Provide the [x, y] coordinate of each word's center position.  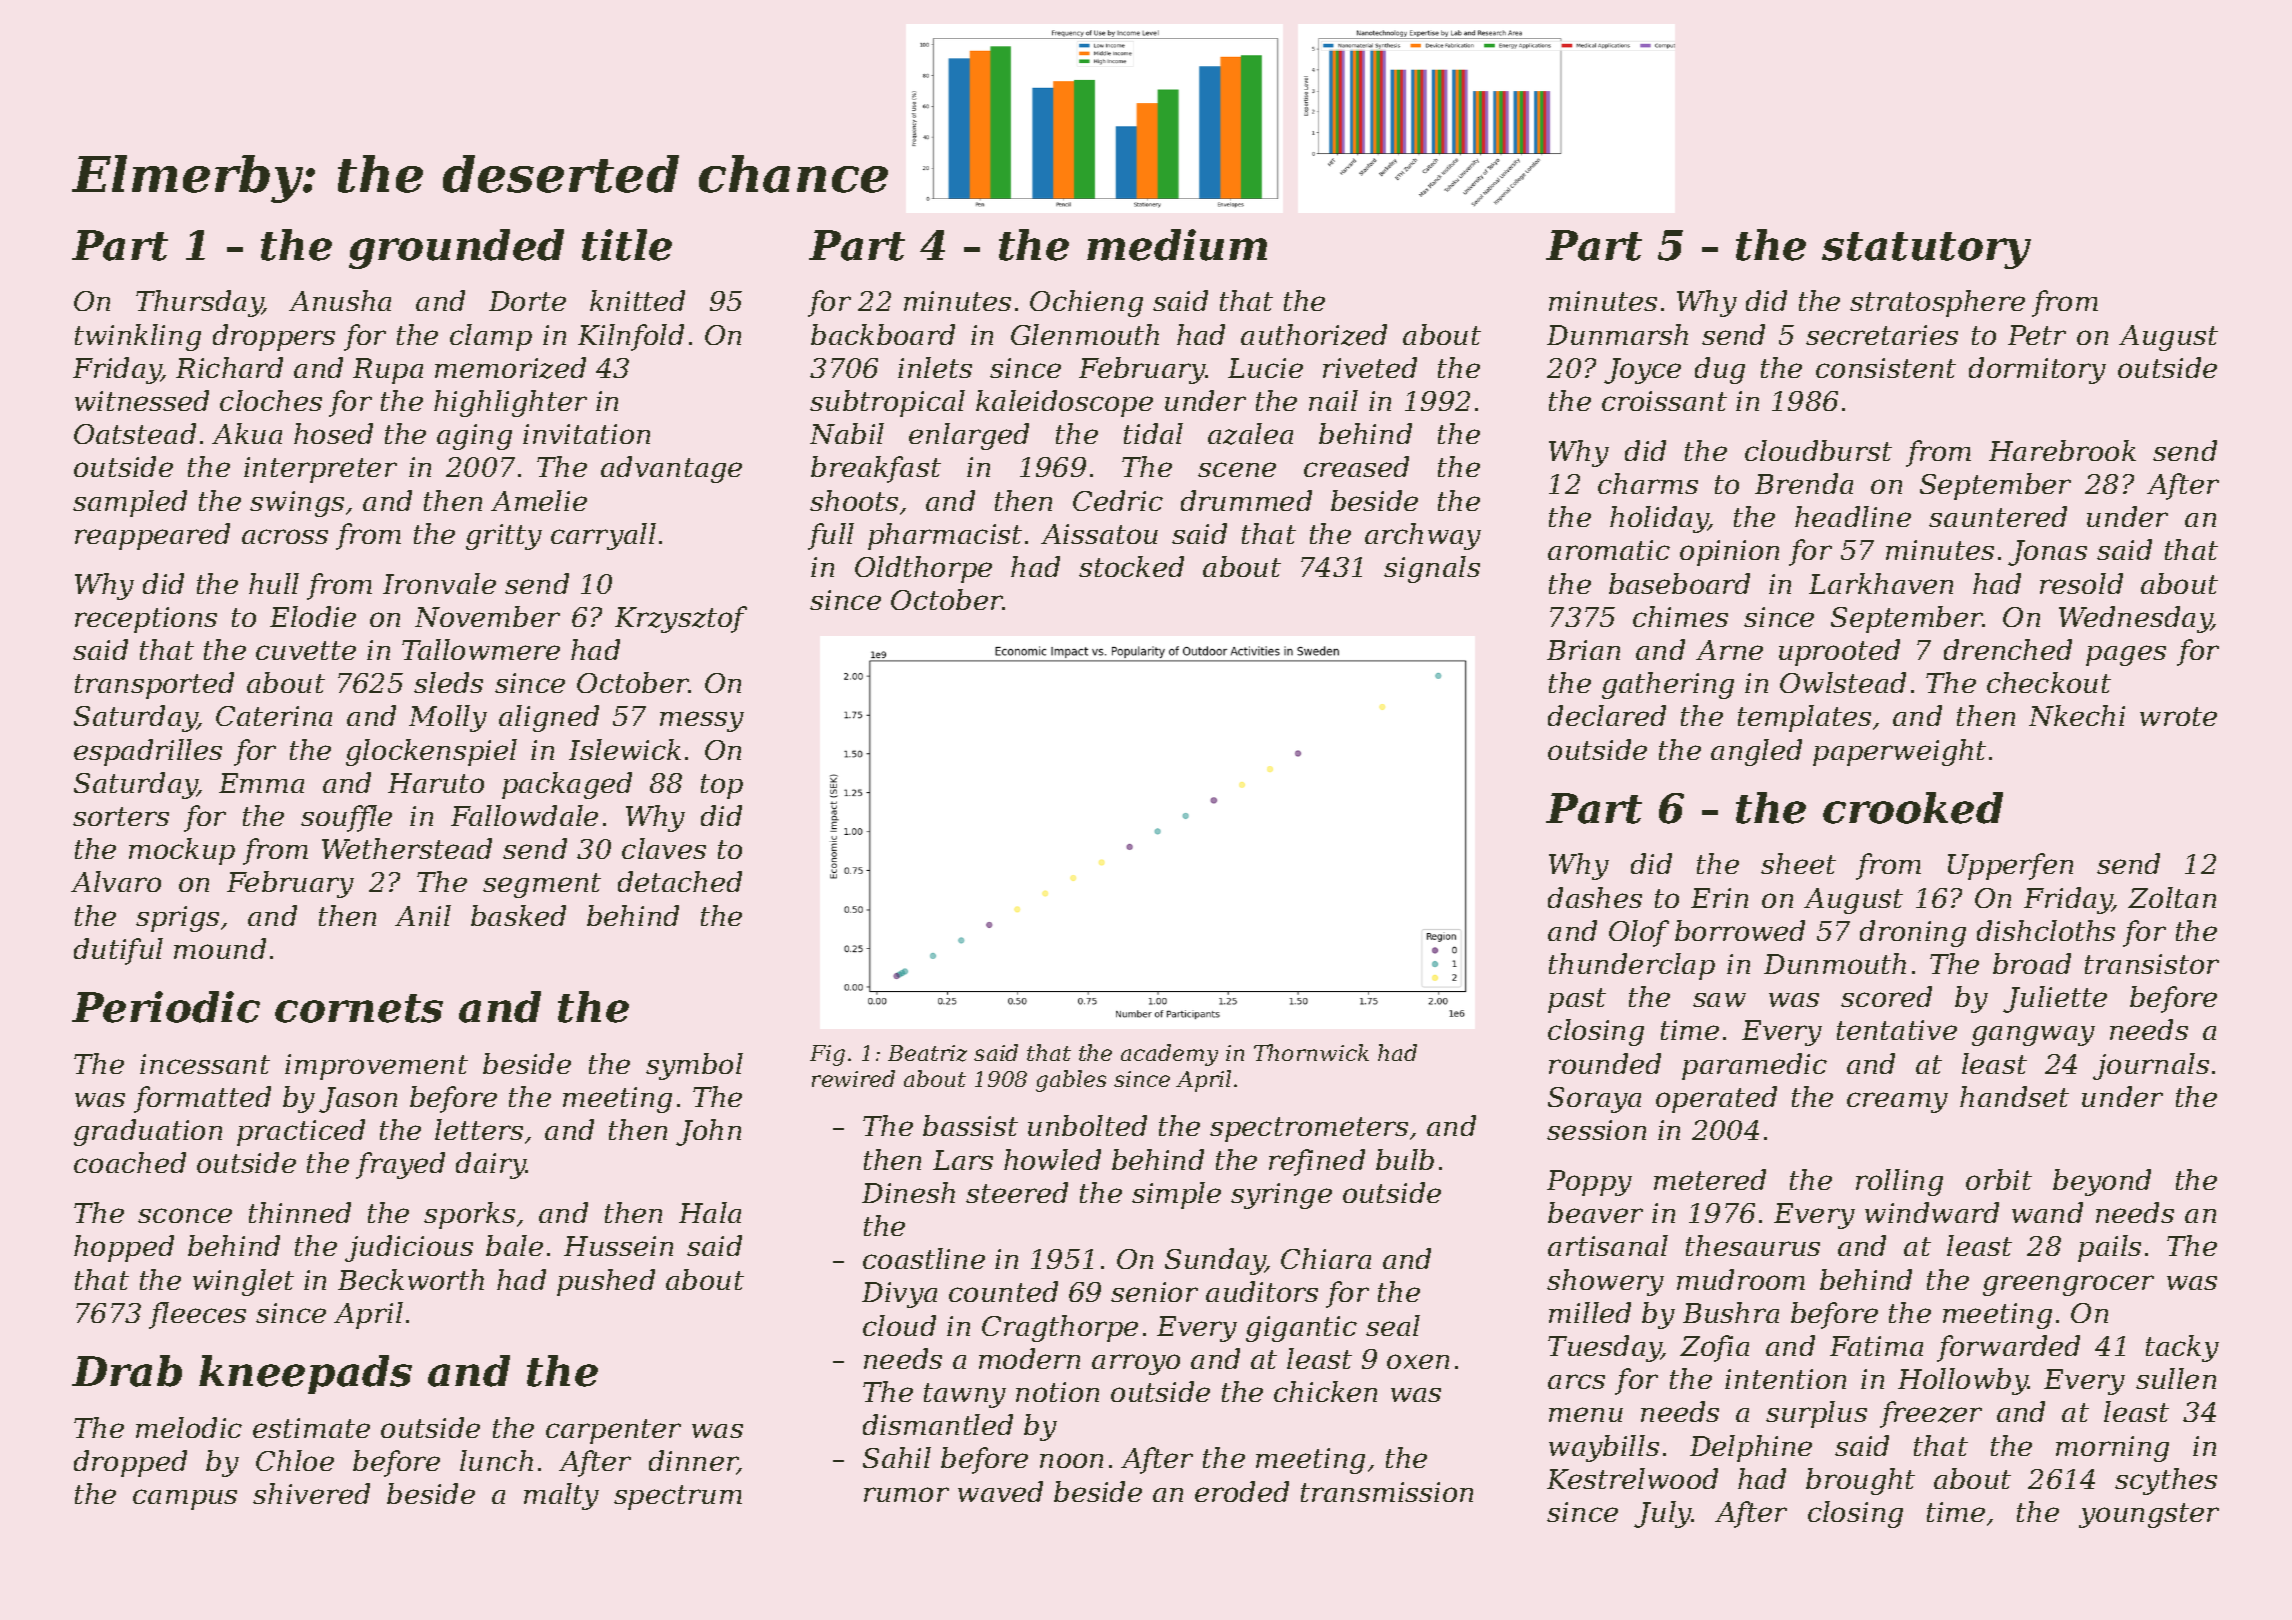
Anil [423, 915]
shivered [311, 1493]
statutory [1926, 250]
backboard [883, 334]
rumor [906, 1494]
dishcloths [2046, 930]
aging [474, 437]
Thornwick [1311, 1052]
